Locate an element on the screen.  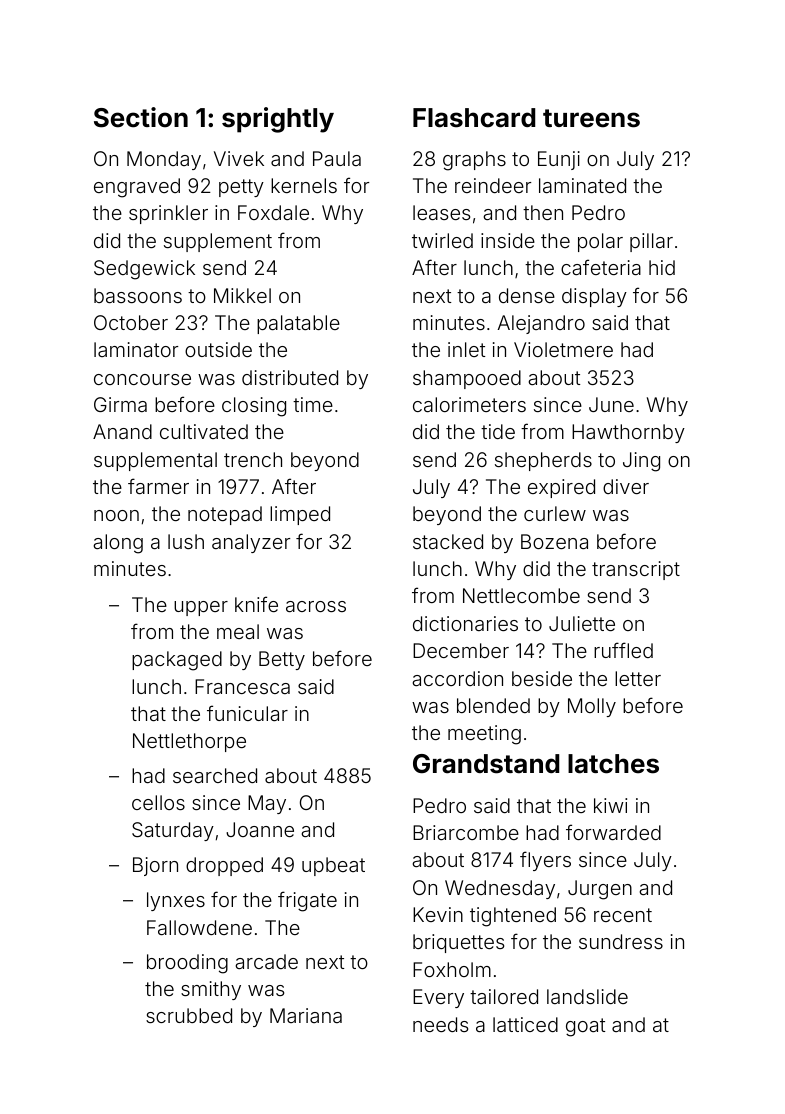
scrubbed is located at coordinates (189, 1015).
